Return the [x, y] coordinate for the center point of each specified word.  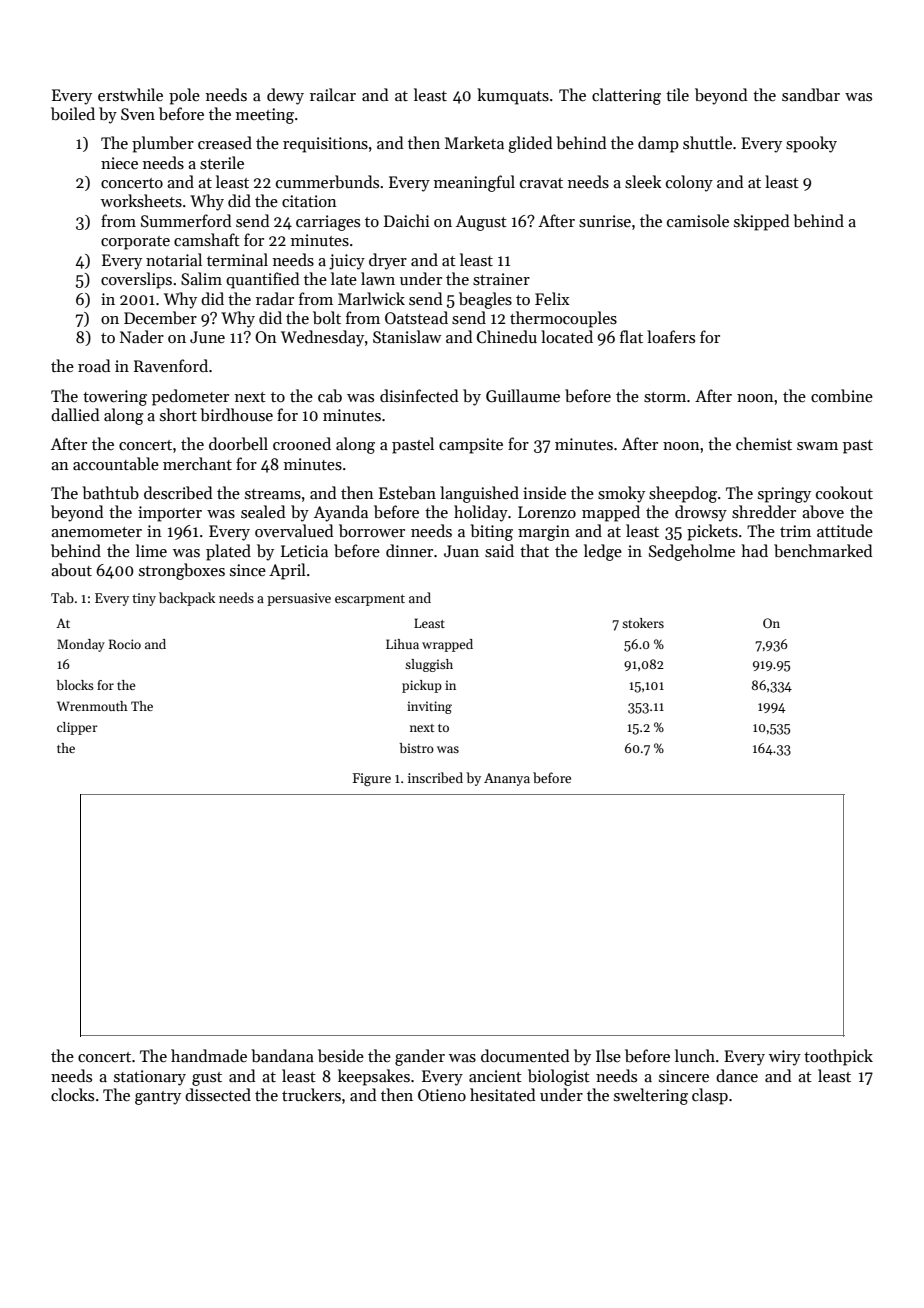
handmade [209, 1055]
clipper [77, 728]
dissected [218, 1095]
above [823, 511]
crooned [302, 443]
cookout [844, 492]
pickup [422, 686]
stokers [643, 623]
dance [737, 1075]
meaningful [474, 183]
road [94, 365]
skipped [762, 222]
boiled [73, 113]
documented [525, 1055]
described [178, 492]
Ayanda [341, 513]
